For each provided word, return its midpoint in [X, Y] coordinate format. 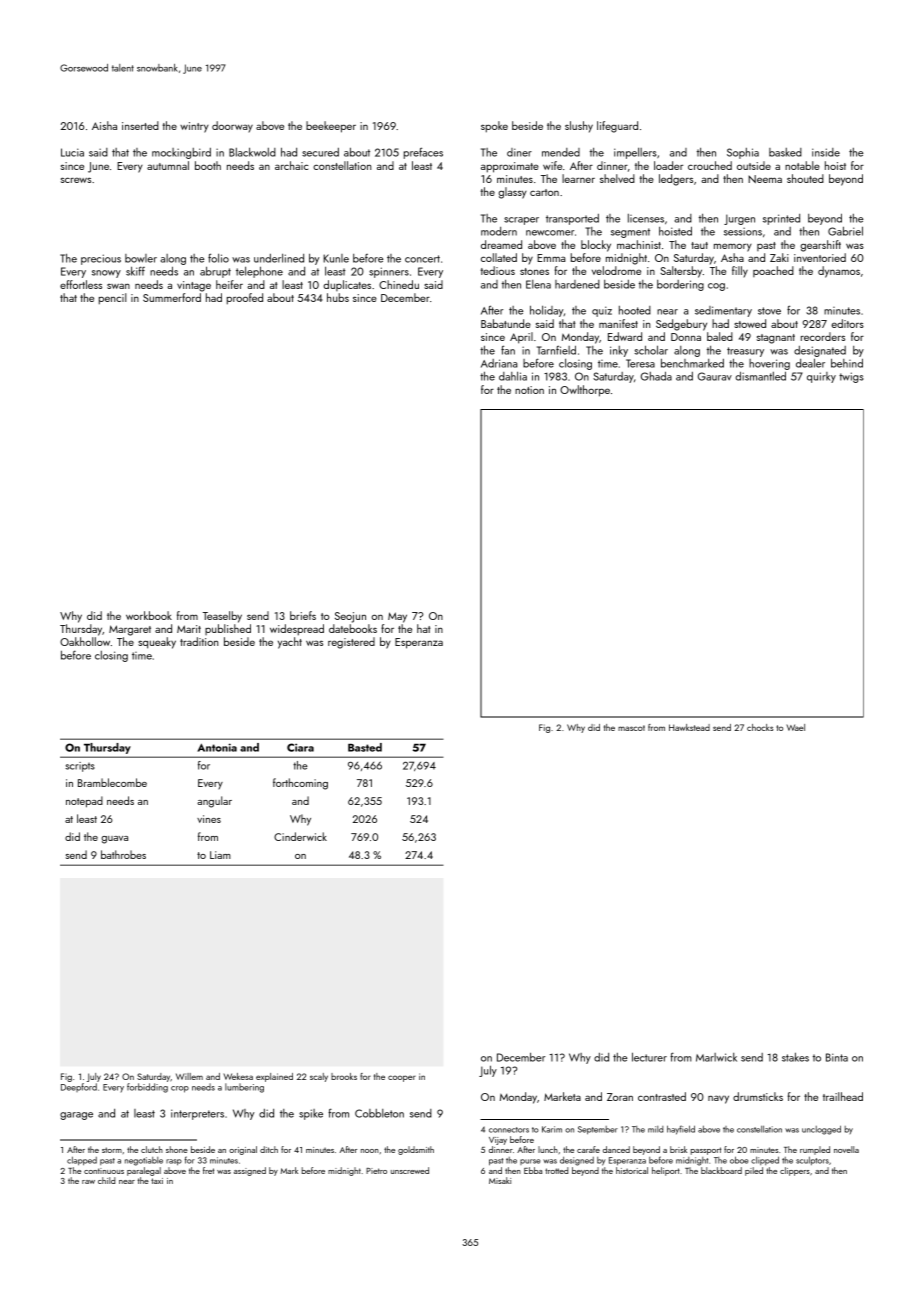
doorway [232, 126]
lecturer [649, 1057]
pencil [113, 299]
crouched [710, 165]
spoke [494, 127]
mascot [631, 728]
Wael [796, 727]
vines [209, 819]
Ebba [533, 1170]
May [397, 617]
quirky [821, 377]
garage [76, 1116]
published [228, 629]
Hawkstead [689, 727]
